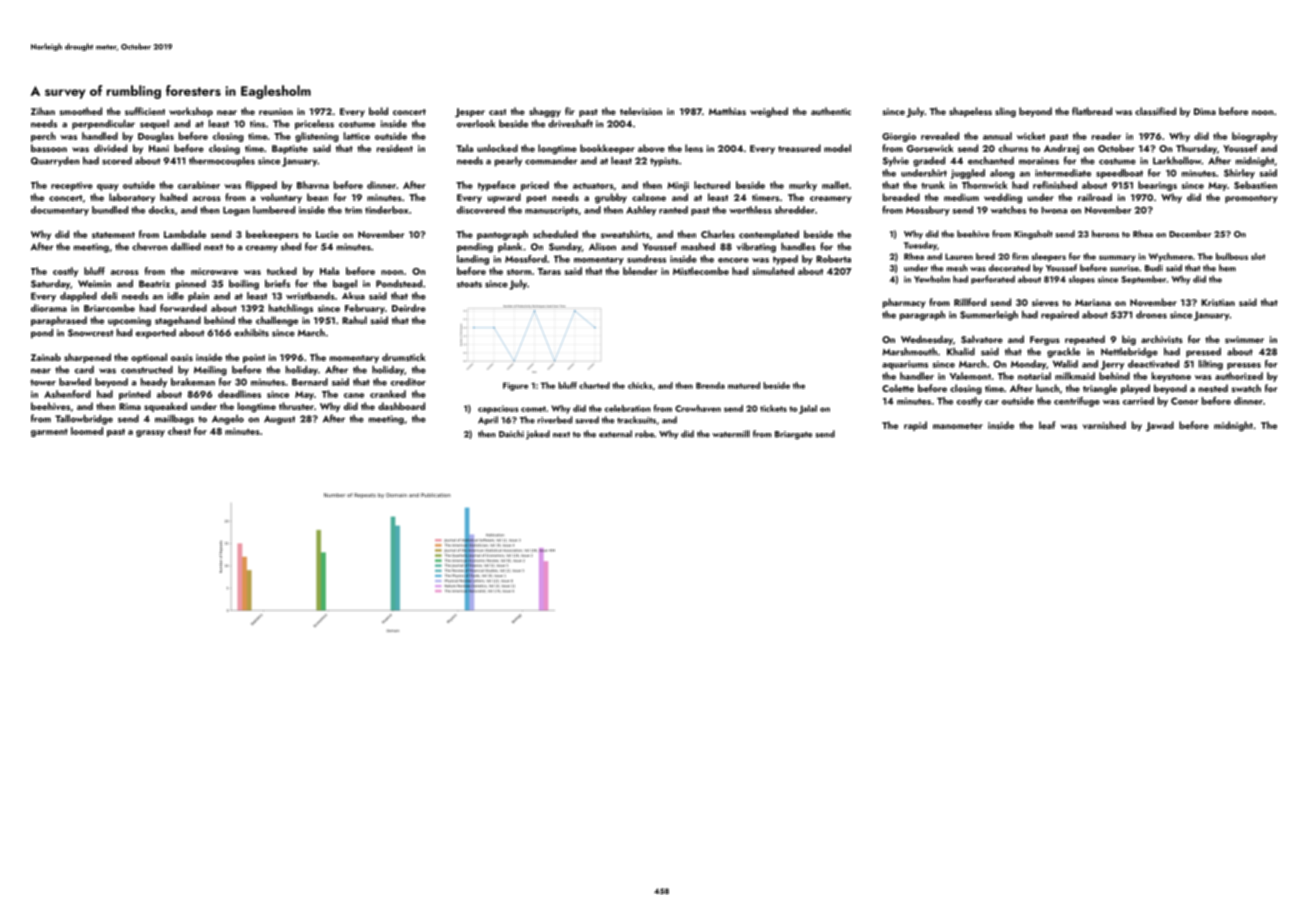 The width and height of the screenshot is (1308, 924). I want to click on Minji, so click(678, 186).
